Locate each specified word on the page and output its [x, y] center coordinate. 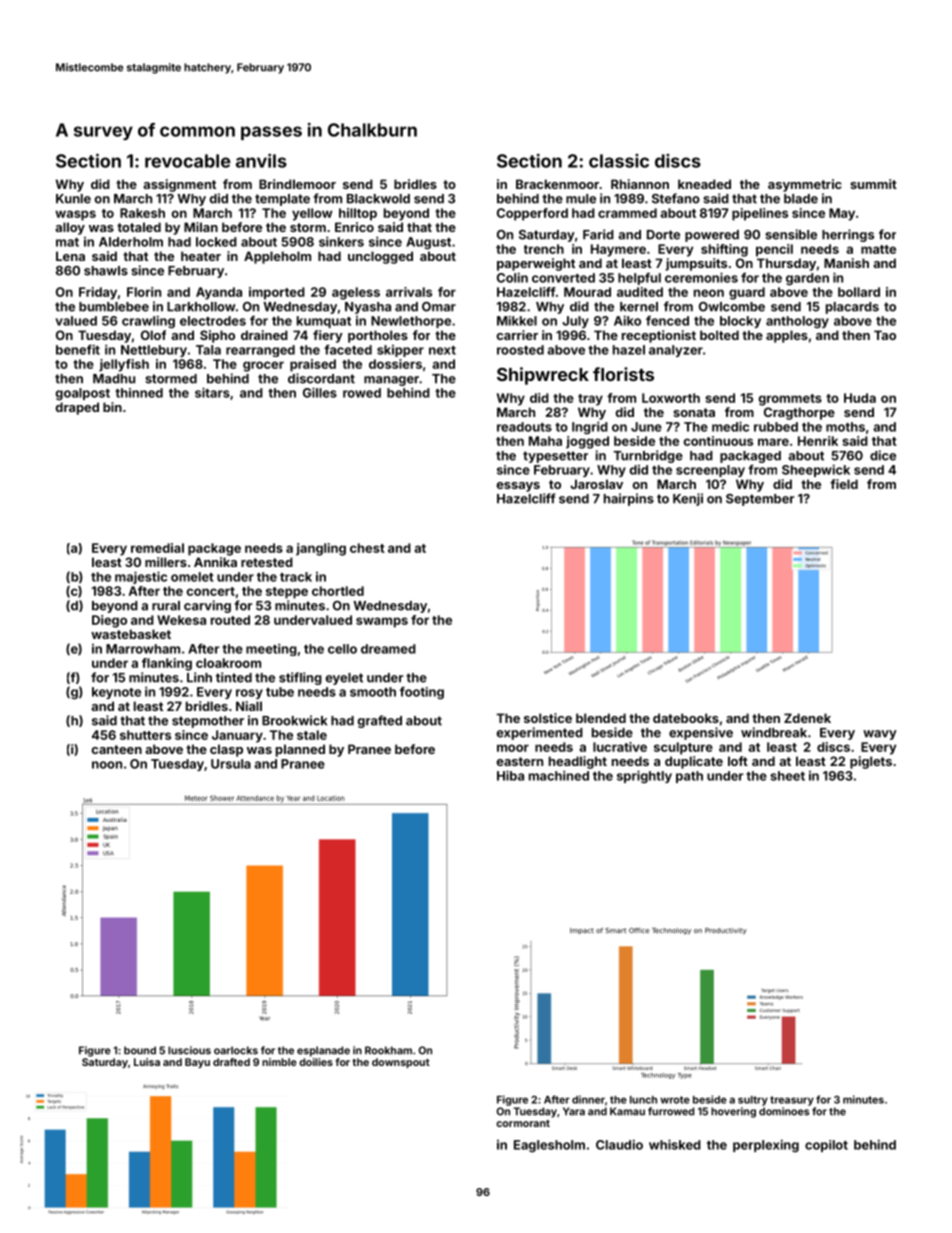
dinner [588, 1099]
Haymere [618, 250]
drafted [231, 1062]
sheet [787, 776]
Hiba [510, 775]
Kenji [688, 499]
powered [712, 236]
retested [267, 562]
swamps [382, 622]
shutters [145, 735]
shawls [106, 271]
